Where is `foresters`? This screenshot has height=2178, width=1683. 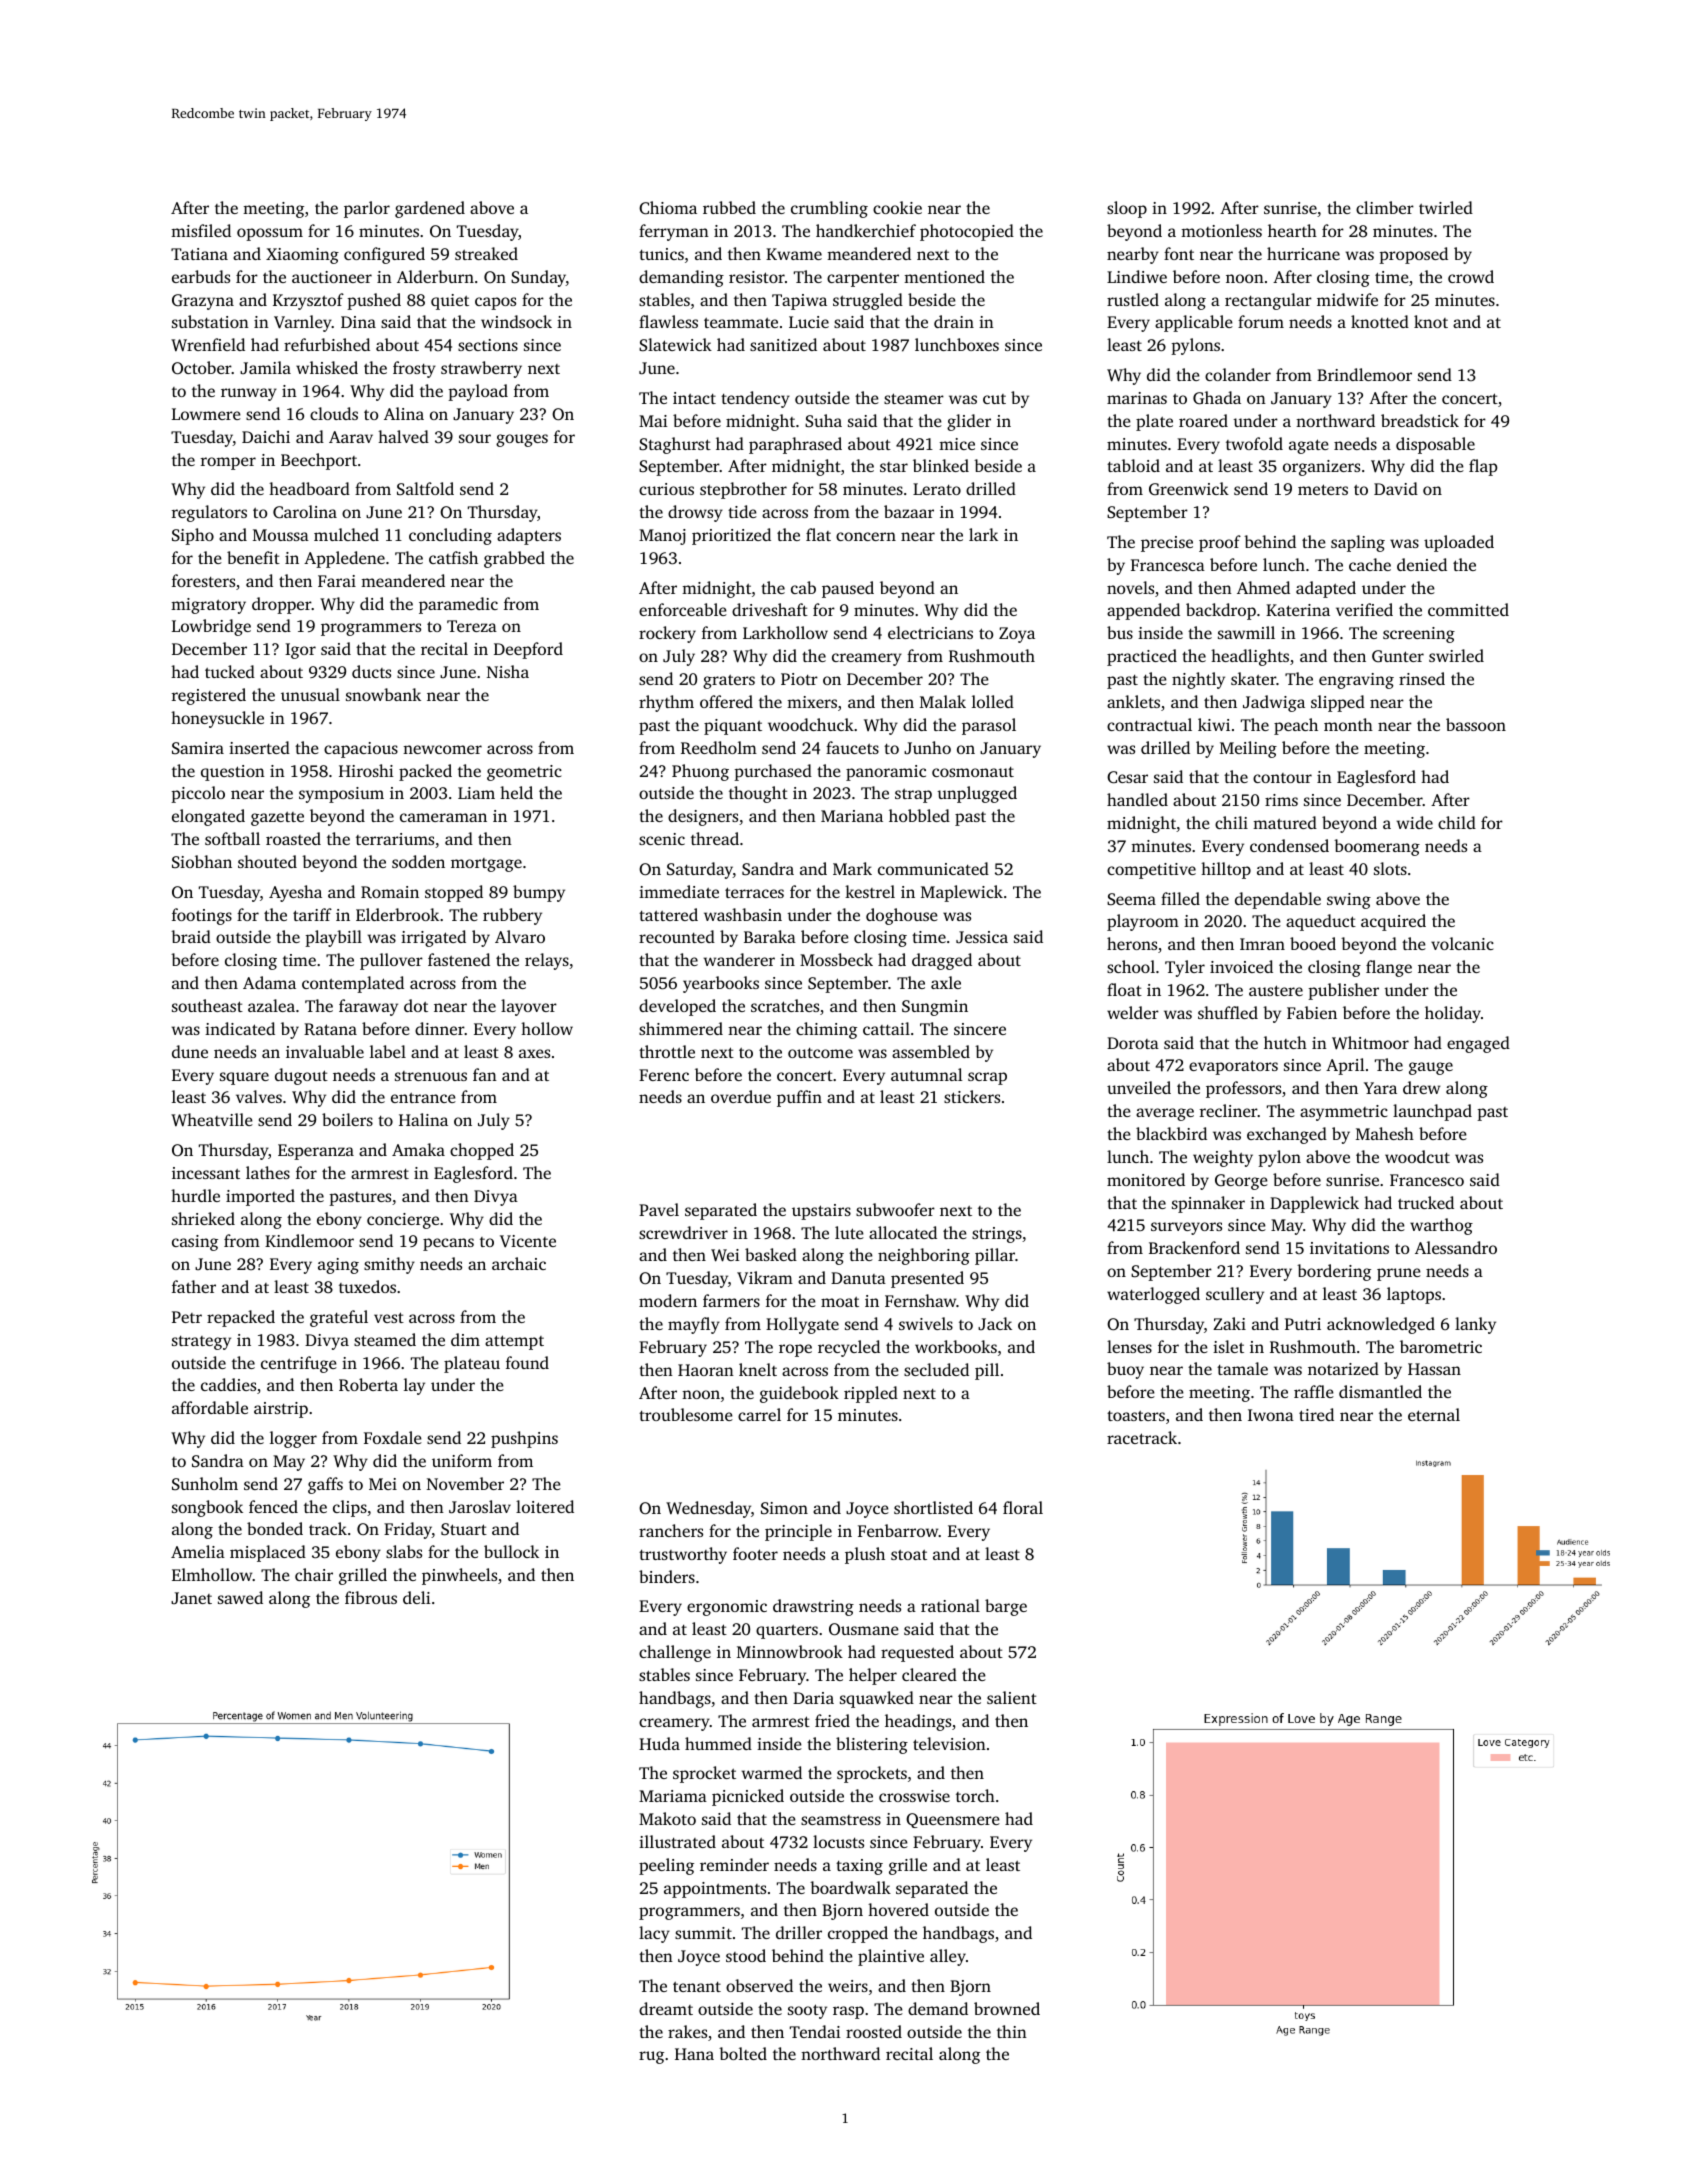
foresters is located at coordinates (203, 580).
